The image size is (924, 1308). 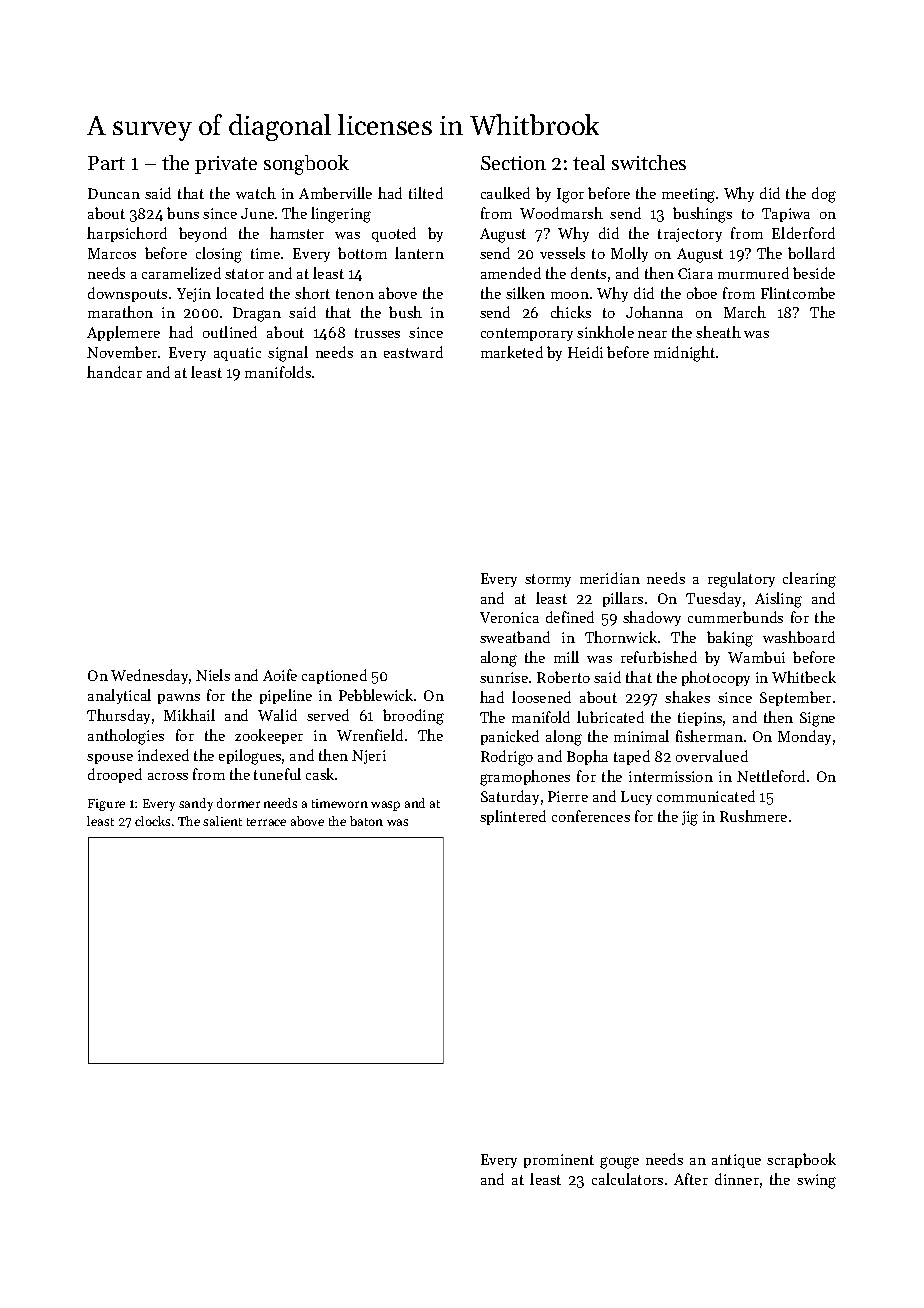 What do you see at coordinates (741, 580) in the screenshot?
I see `regulatory` at bounding box center [741, 580].
